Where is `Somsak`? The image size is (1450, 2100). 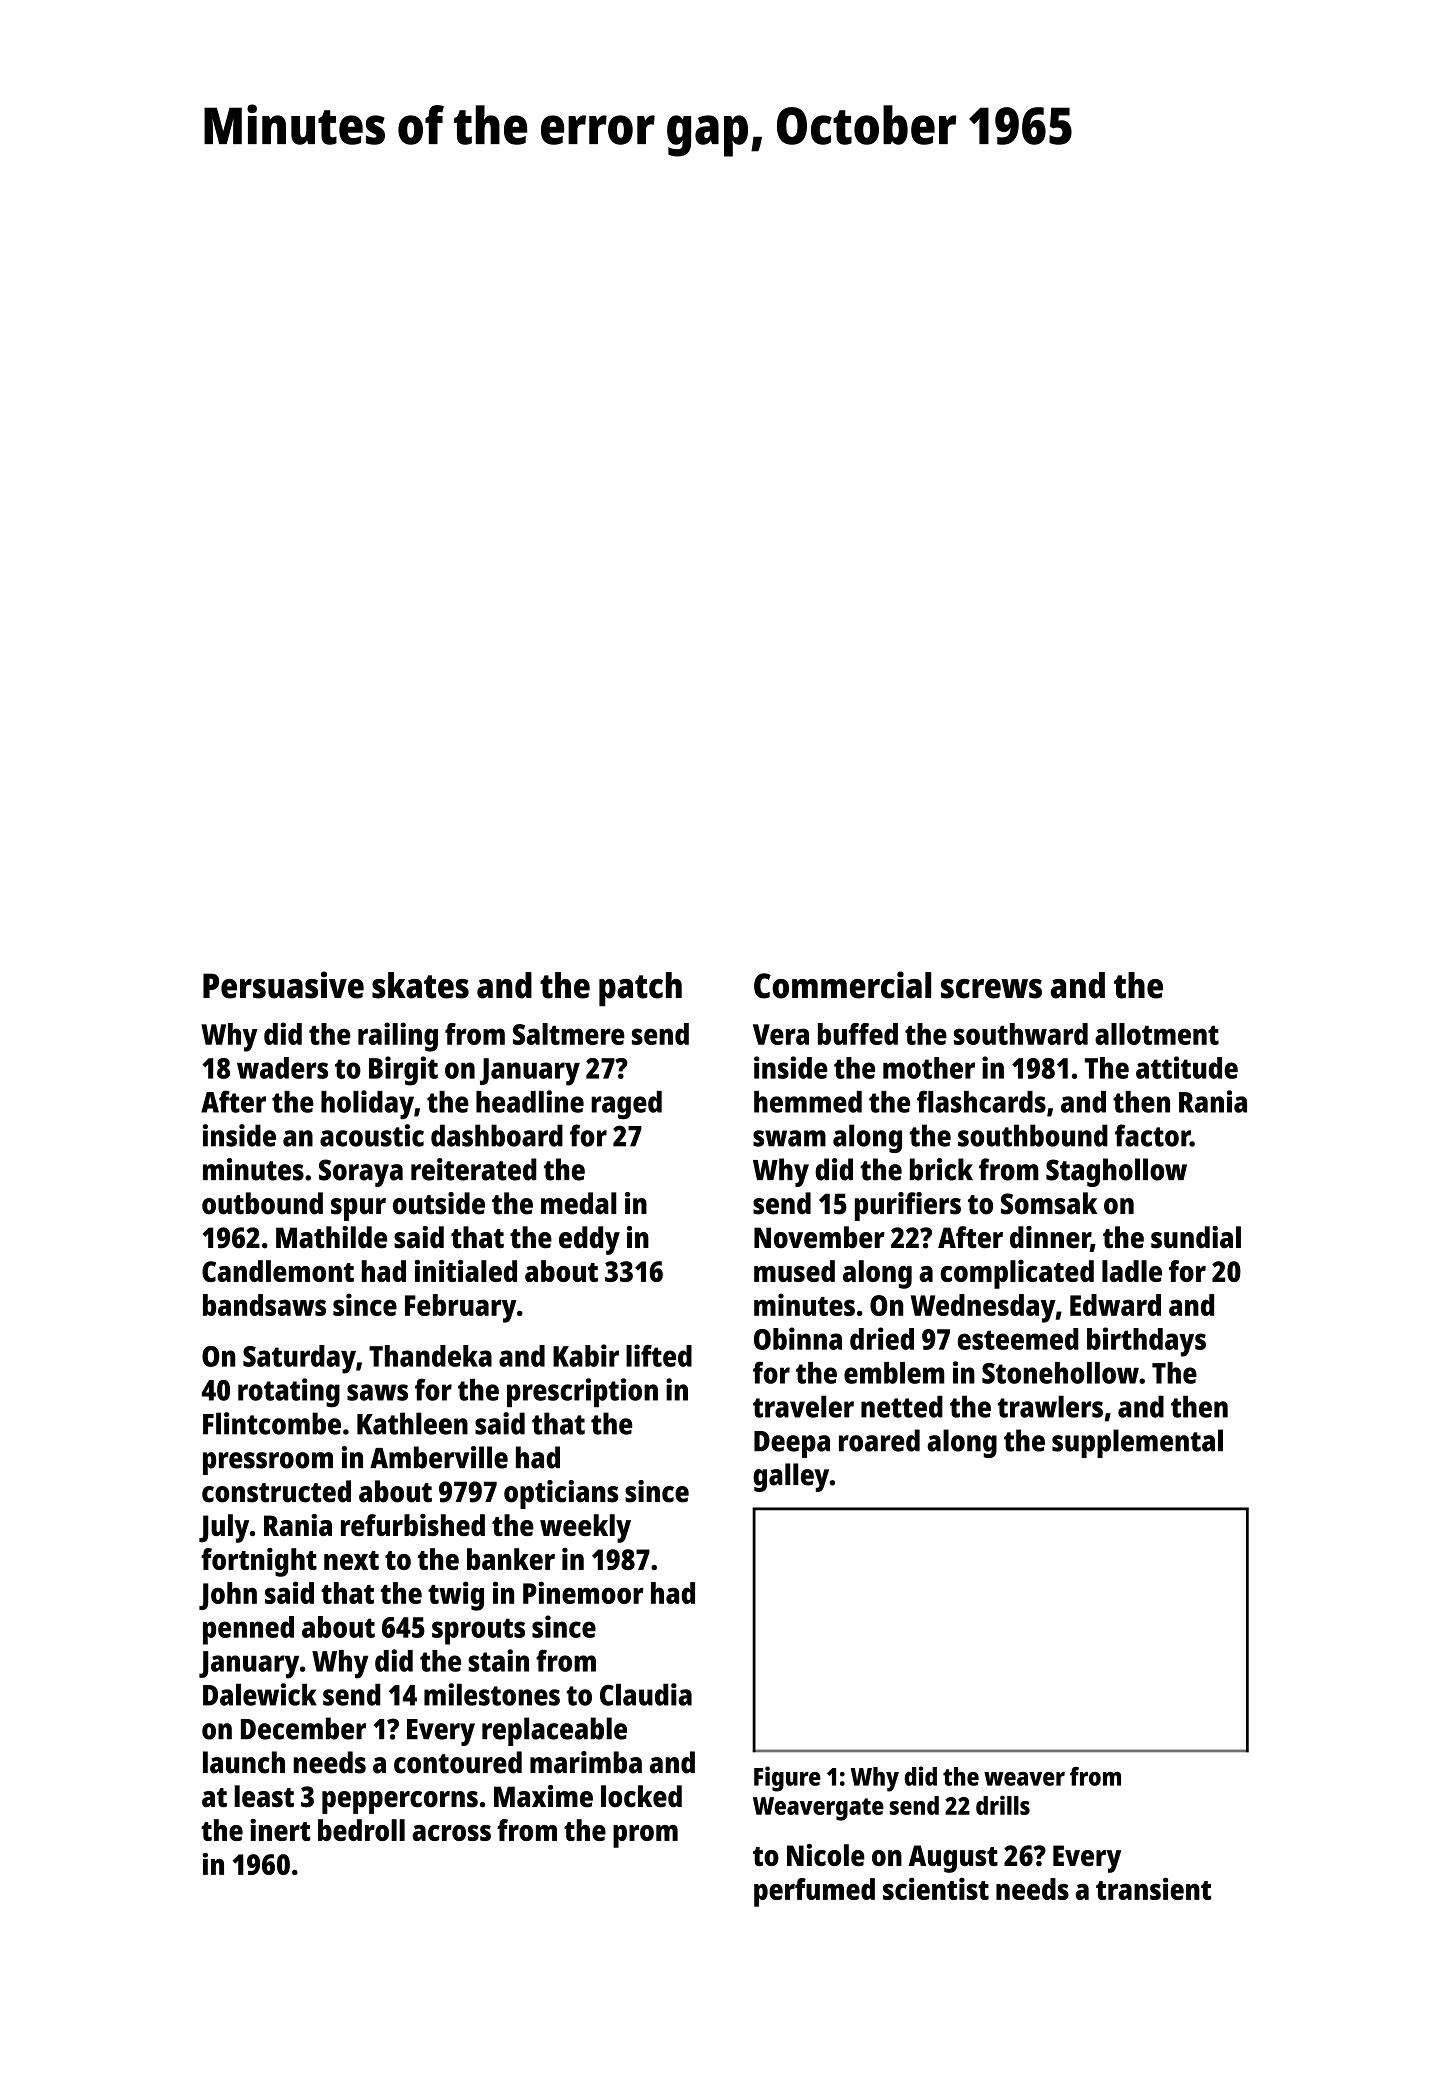
Somsak is located at coordinates (1049, 1203).
